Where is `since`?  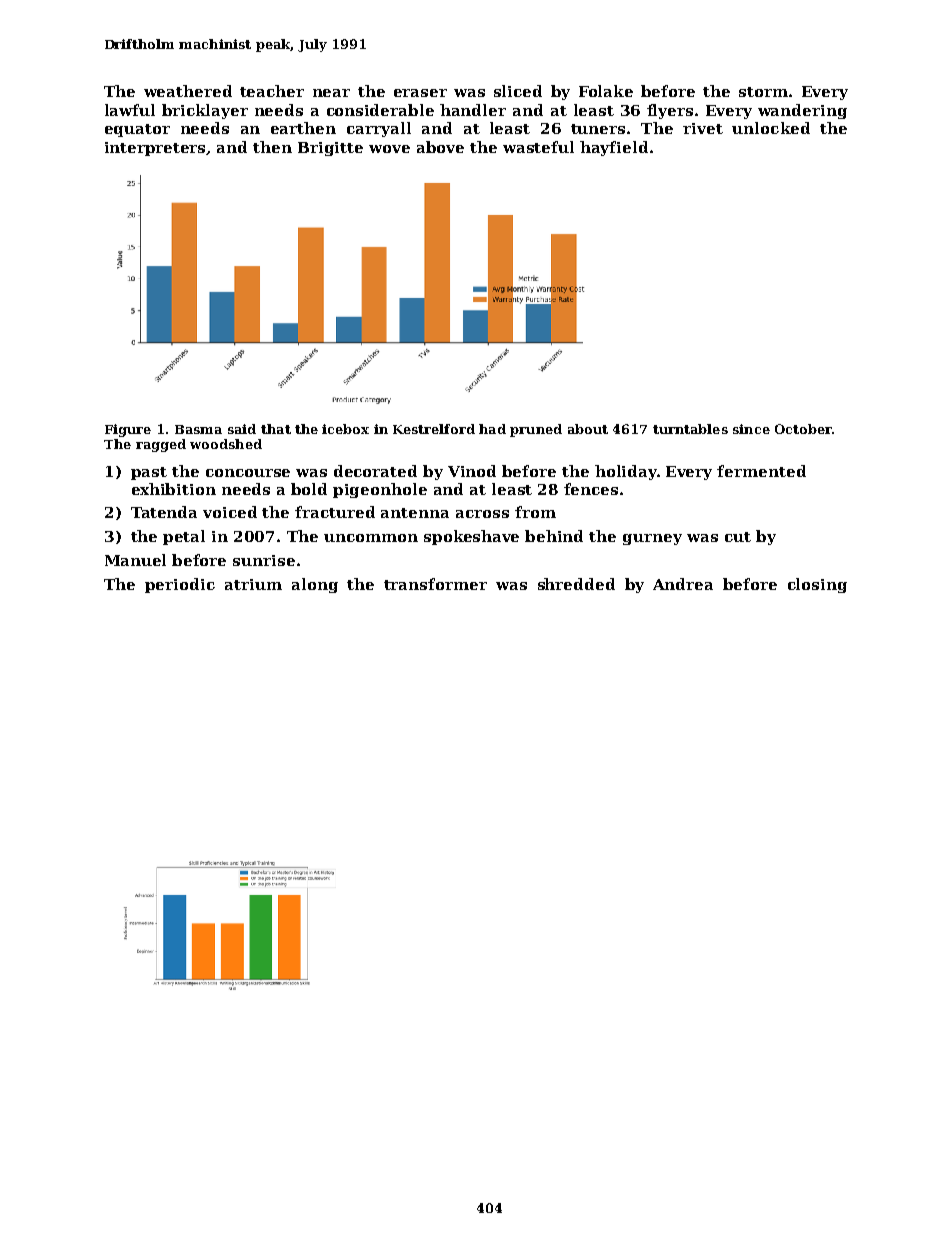
since is located at coordinates (751, 429).
